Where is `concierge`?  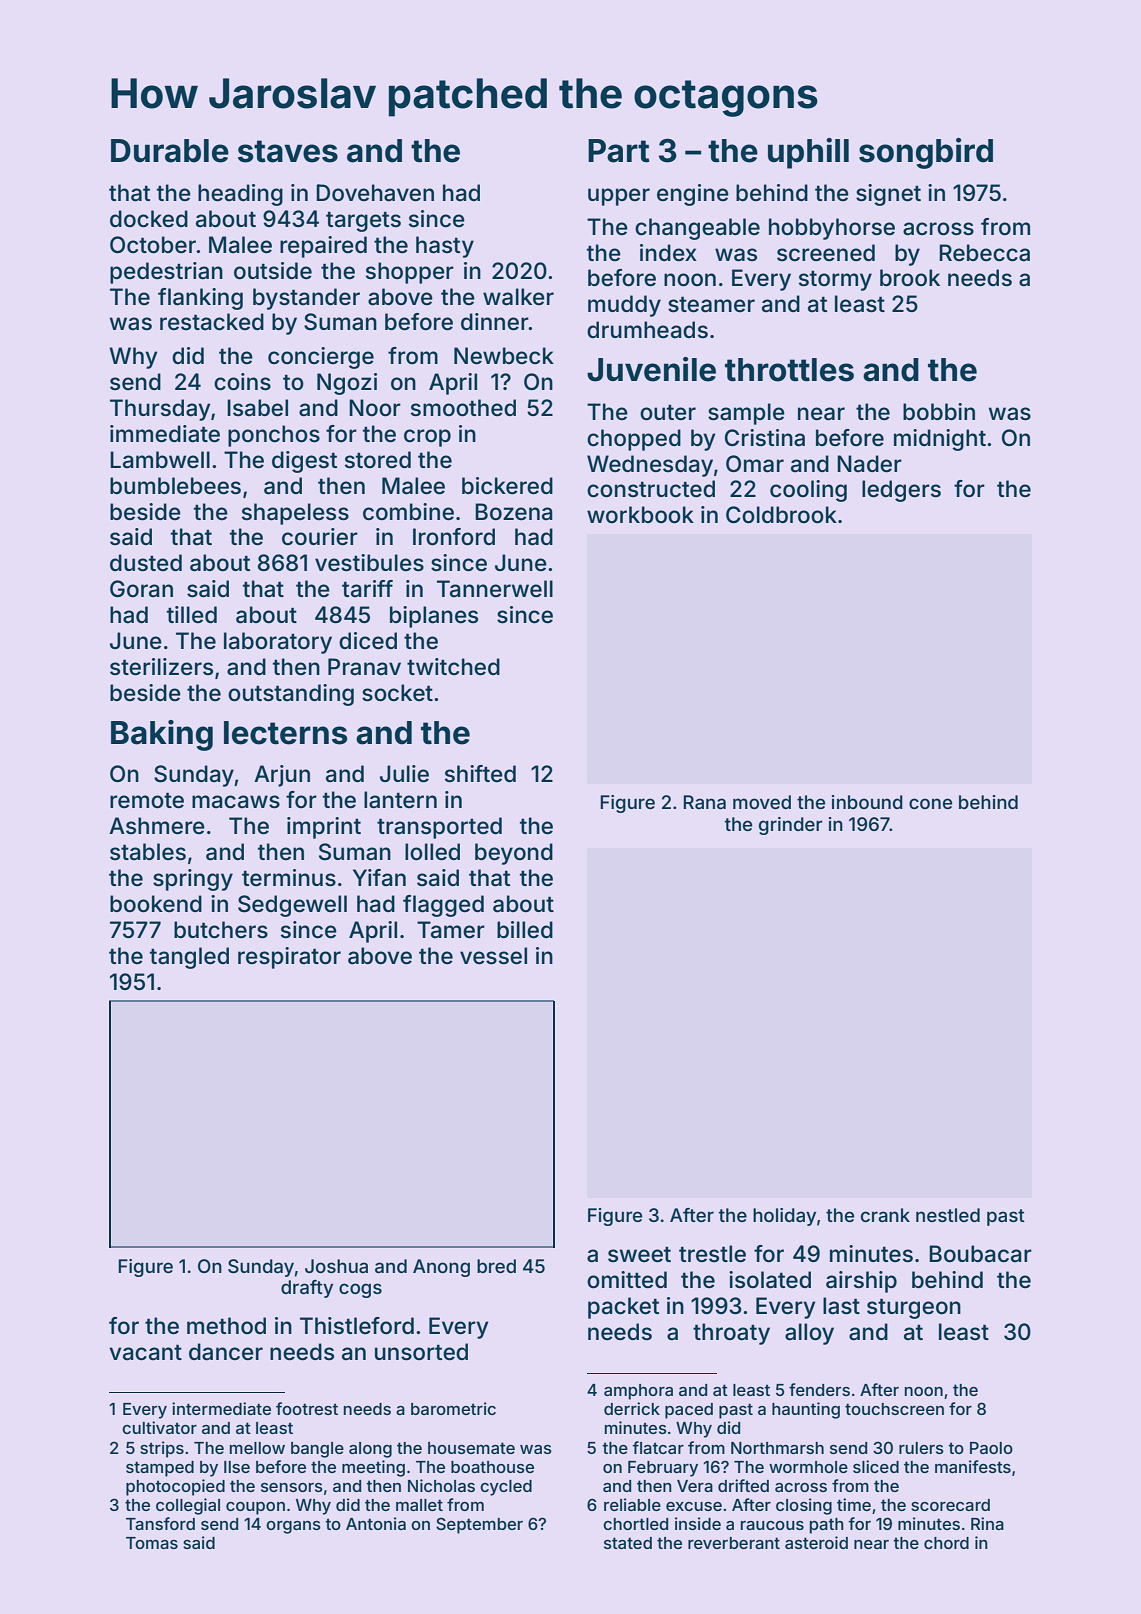 concierge is located at coordinates (321, 358).
